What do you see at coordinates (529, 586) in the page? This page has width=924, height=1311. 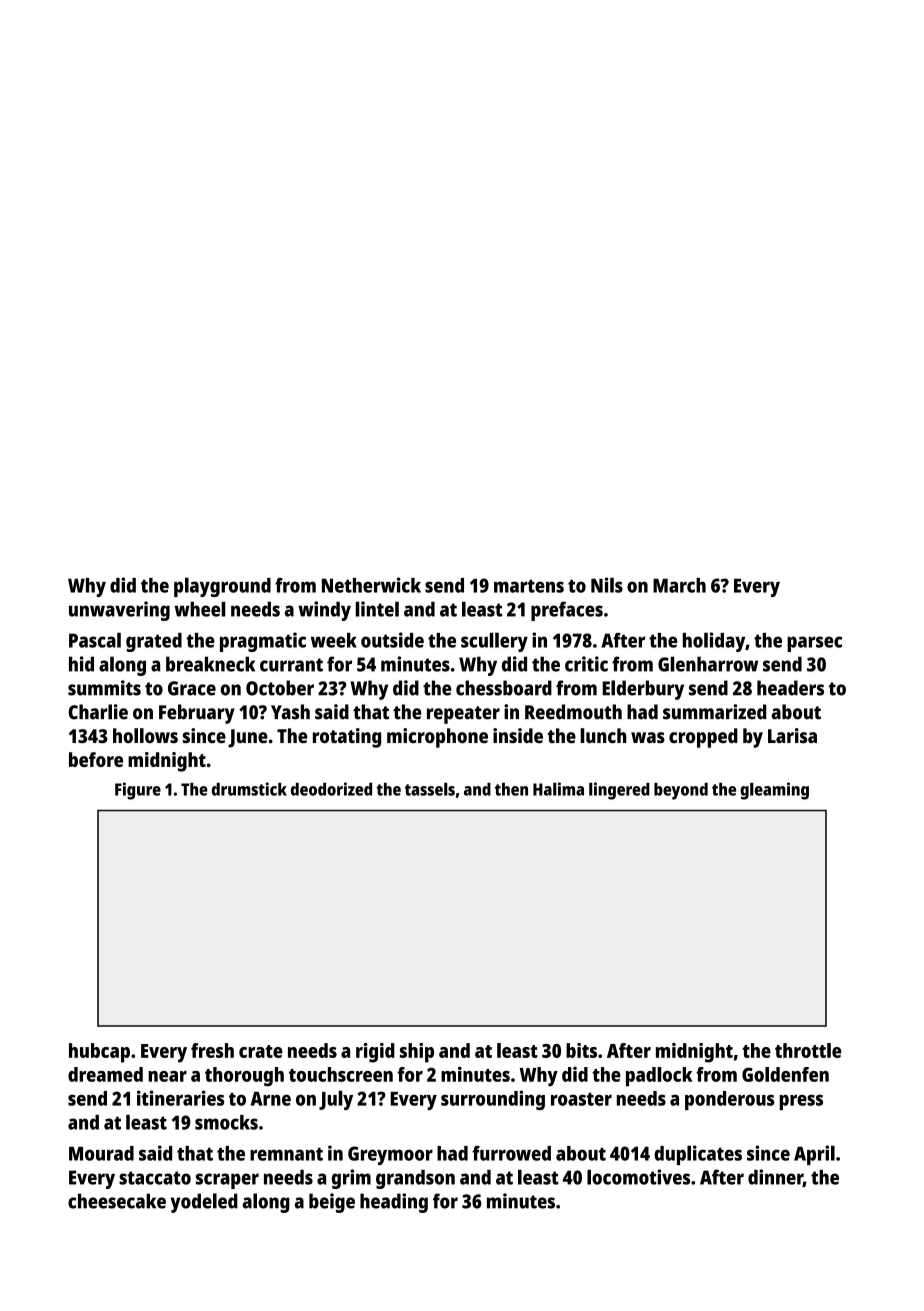 I see `martens` at bounding box center [529, 586].
